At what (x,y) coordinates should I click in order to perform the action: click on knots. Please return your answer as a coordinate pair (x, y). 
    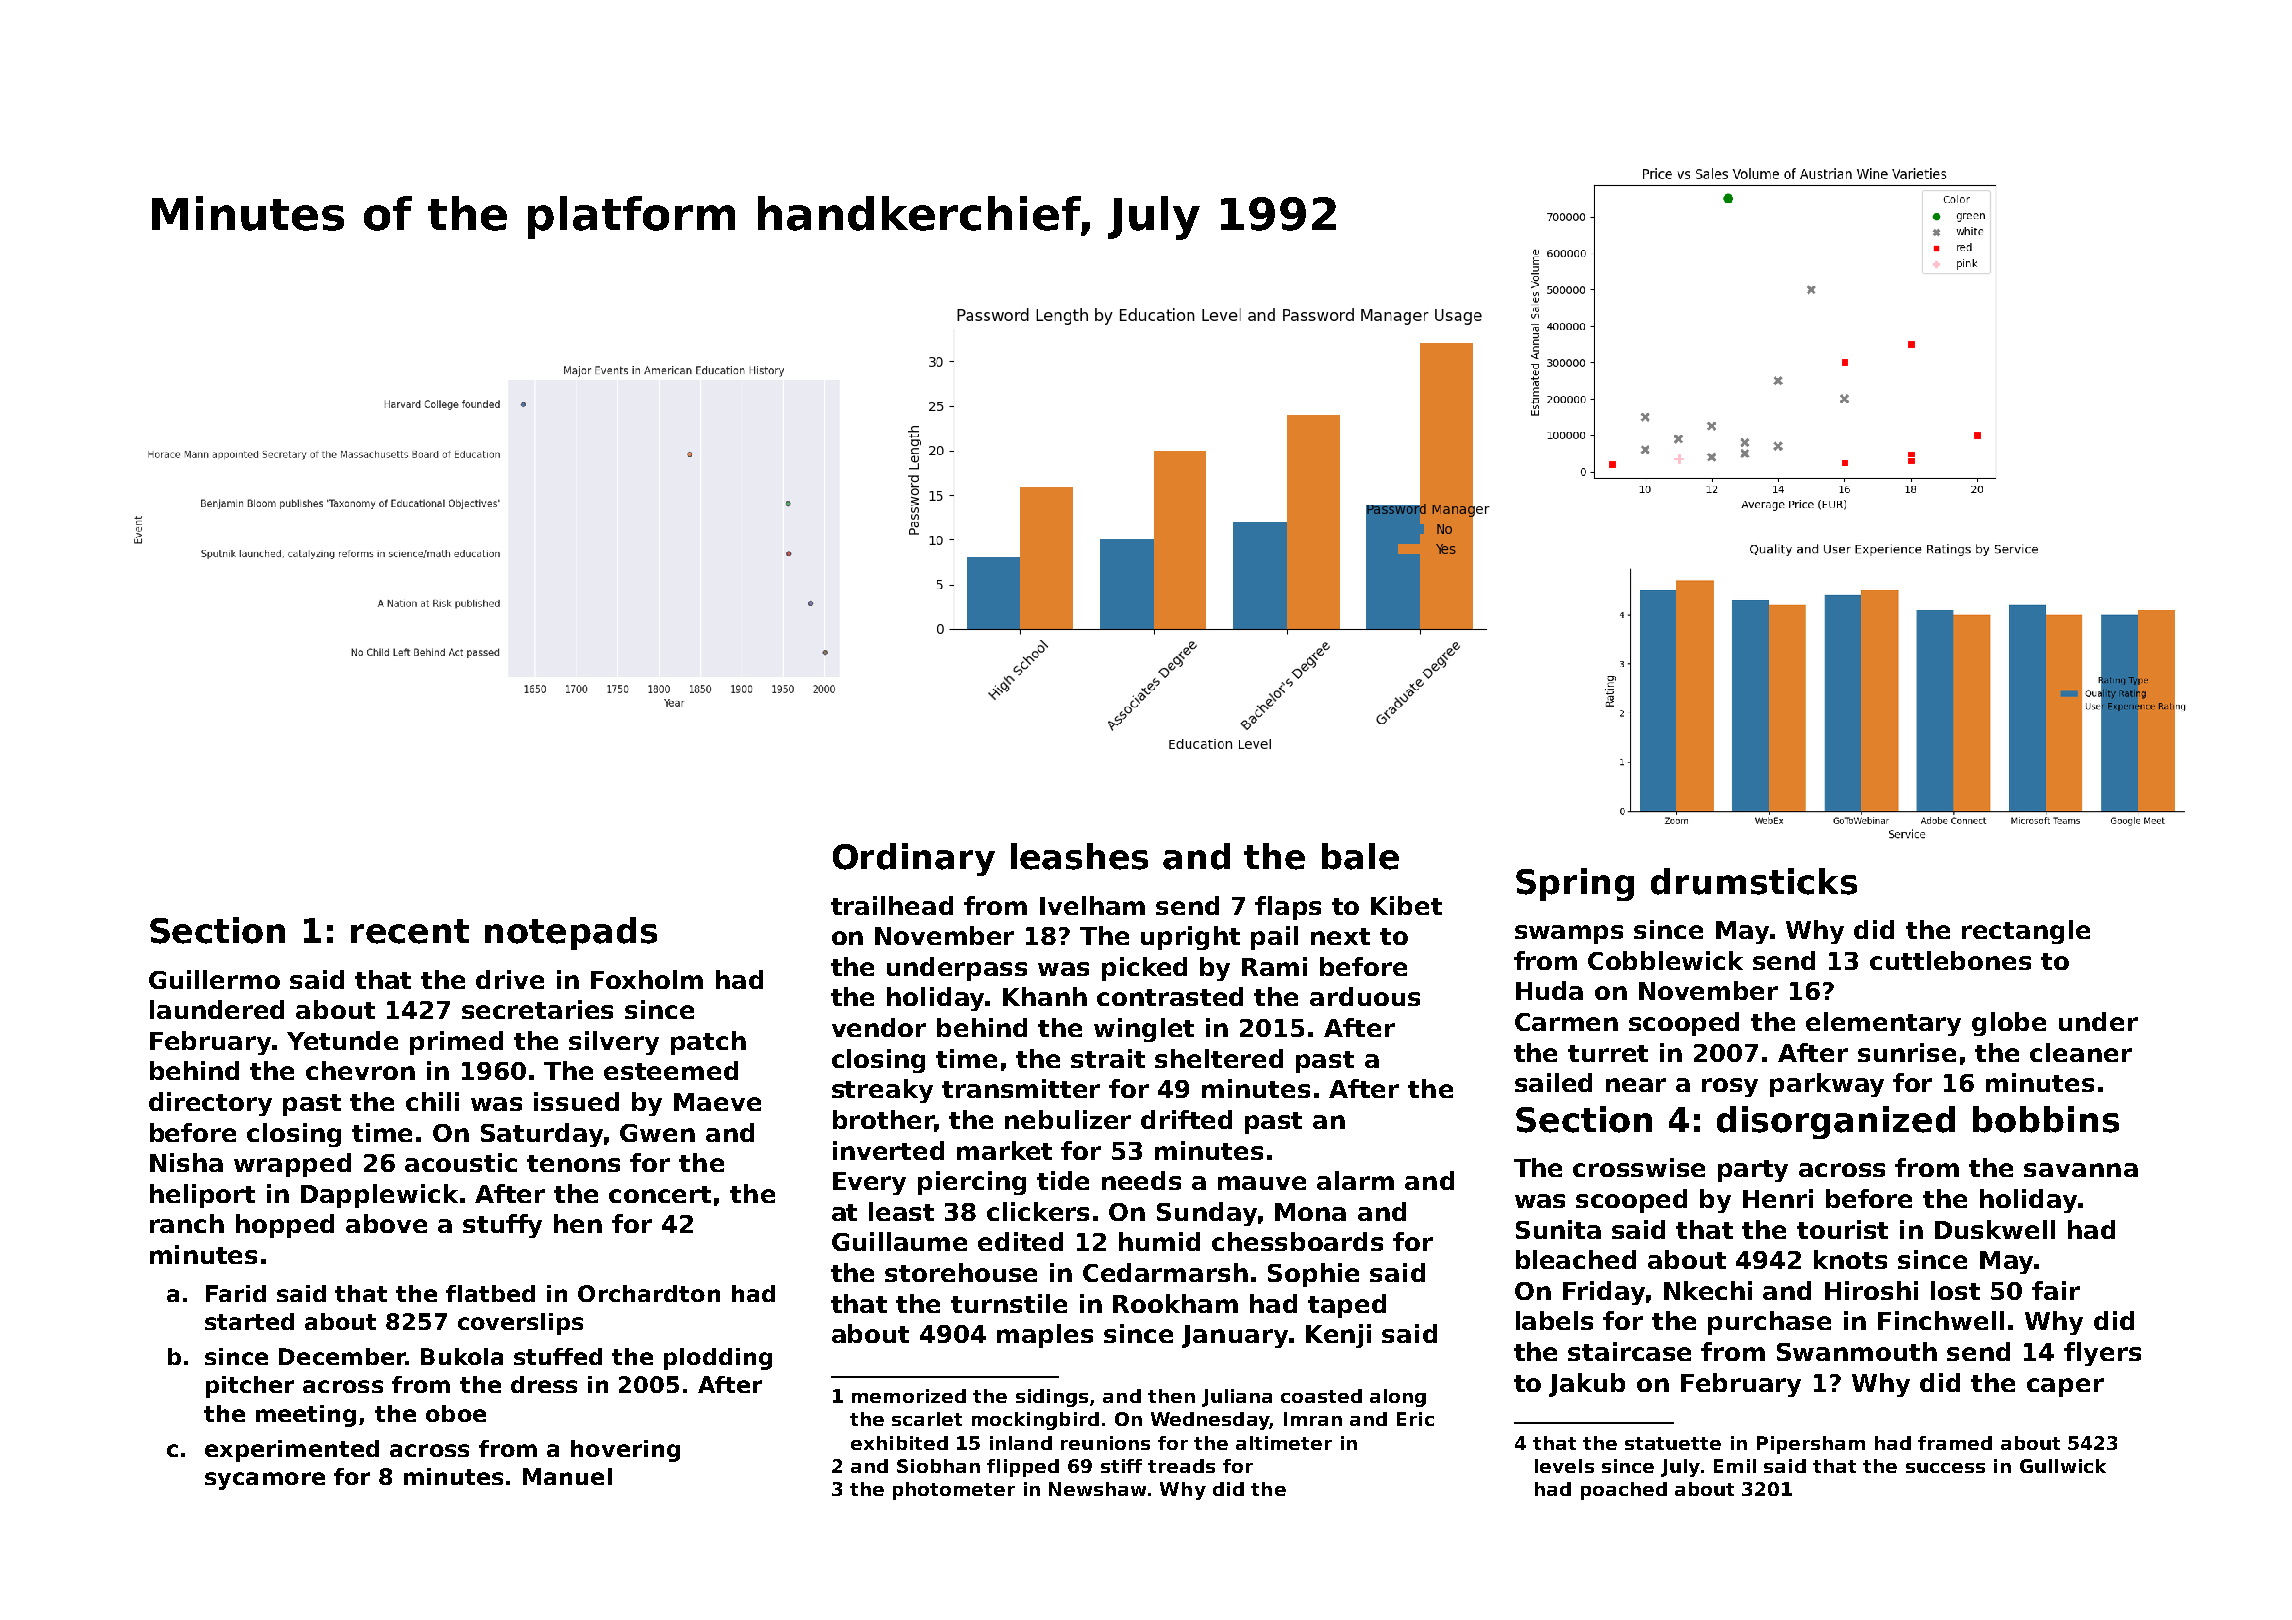
    Looking at the image, I should click on (1850, 1259).
